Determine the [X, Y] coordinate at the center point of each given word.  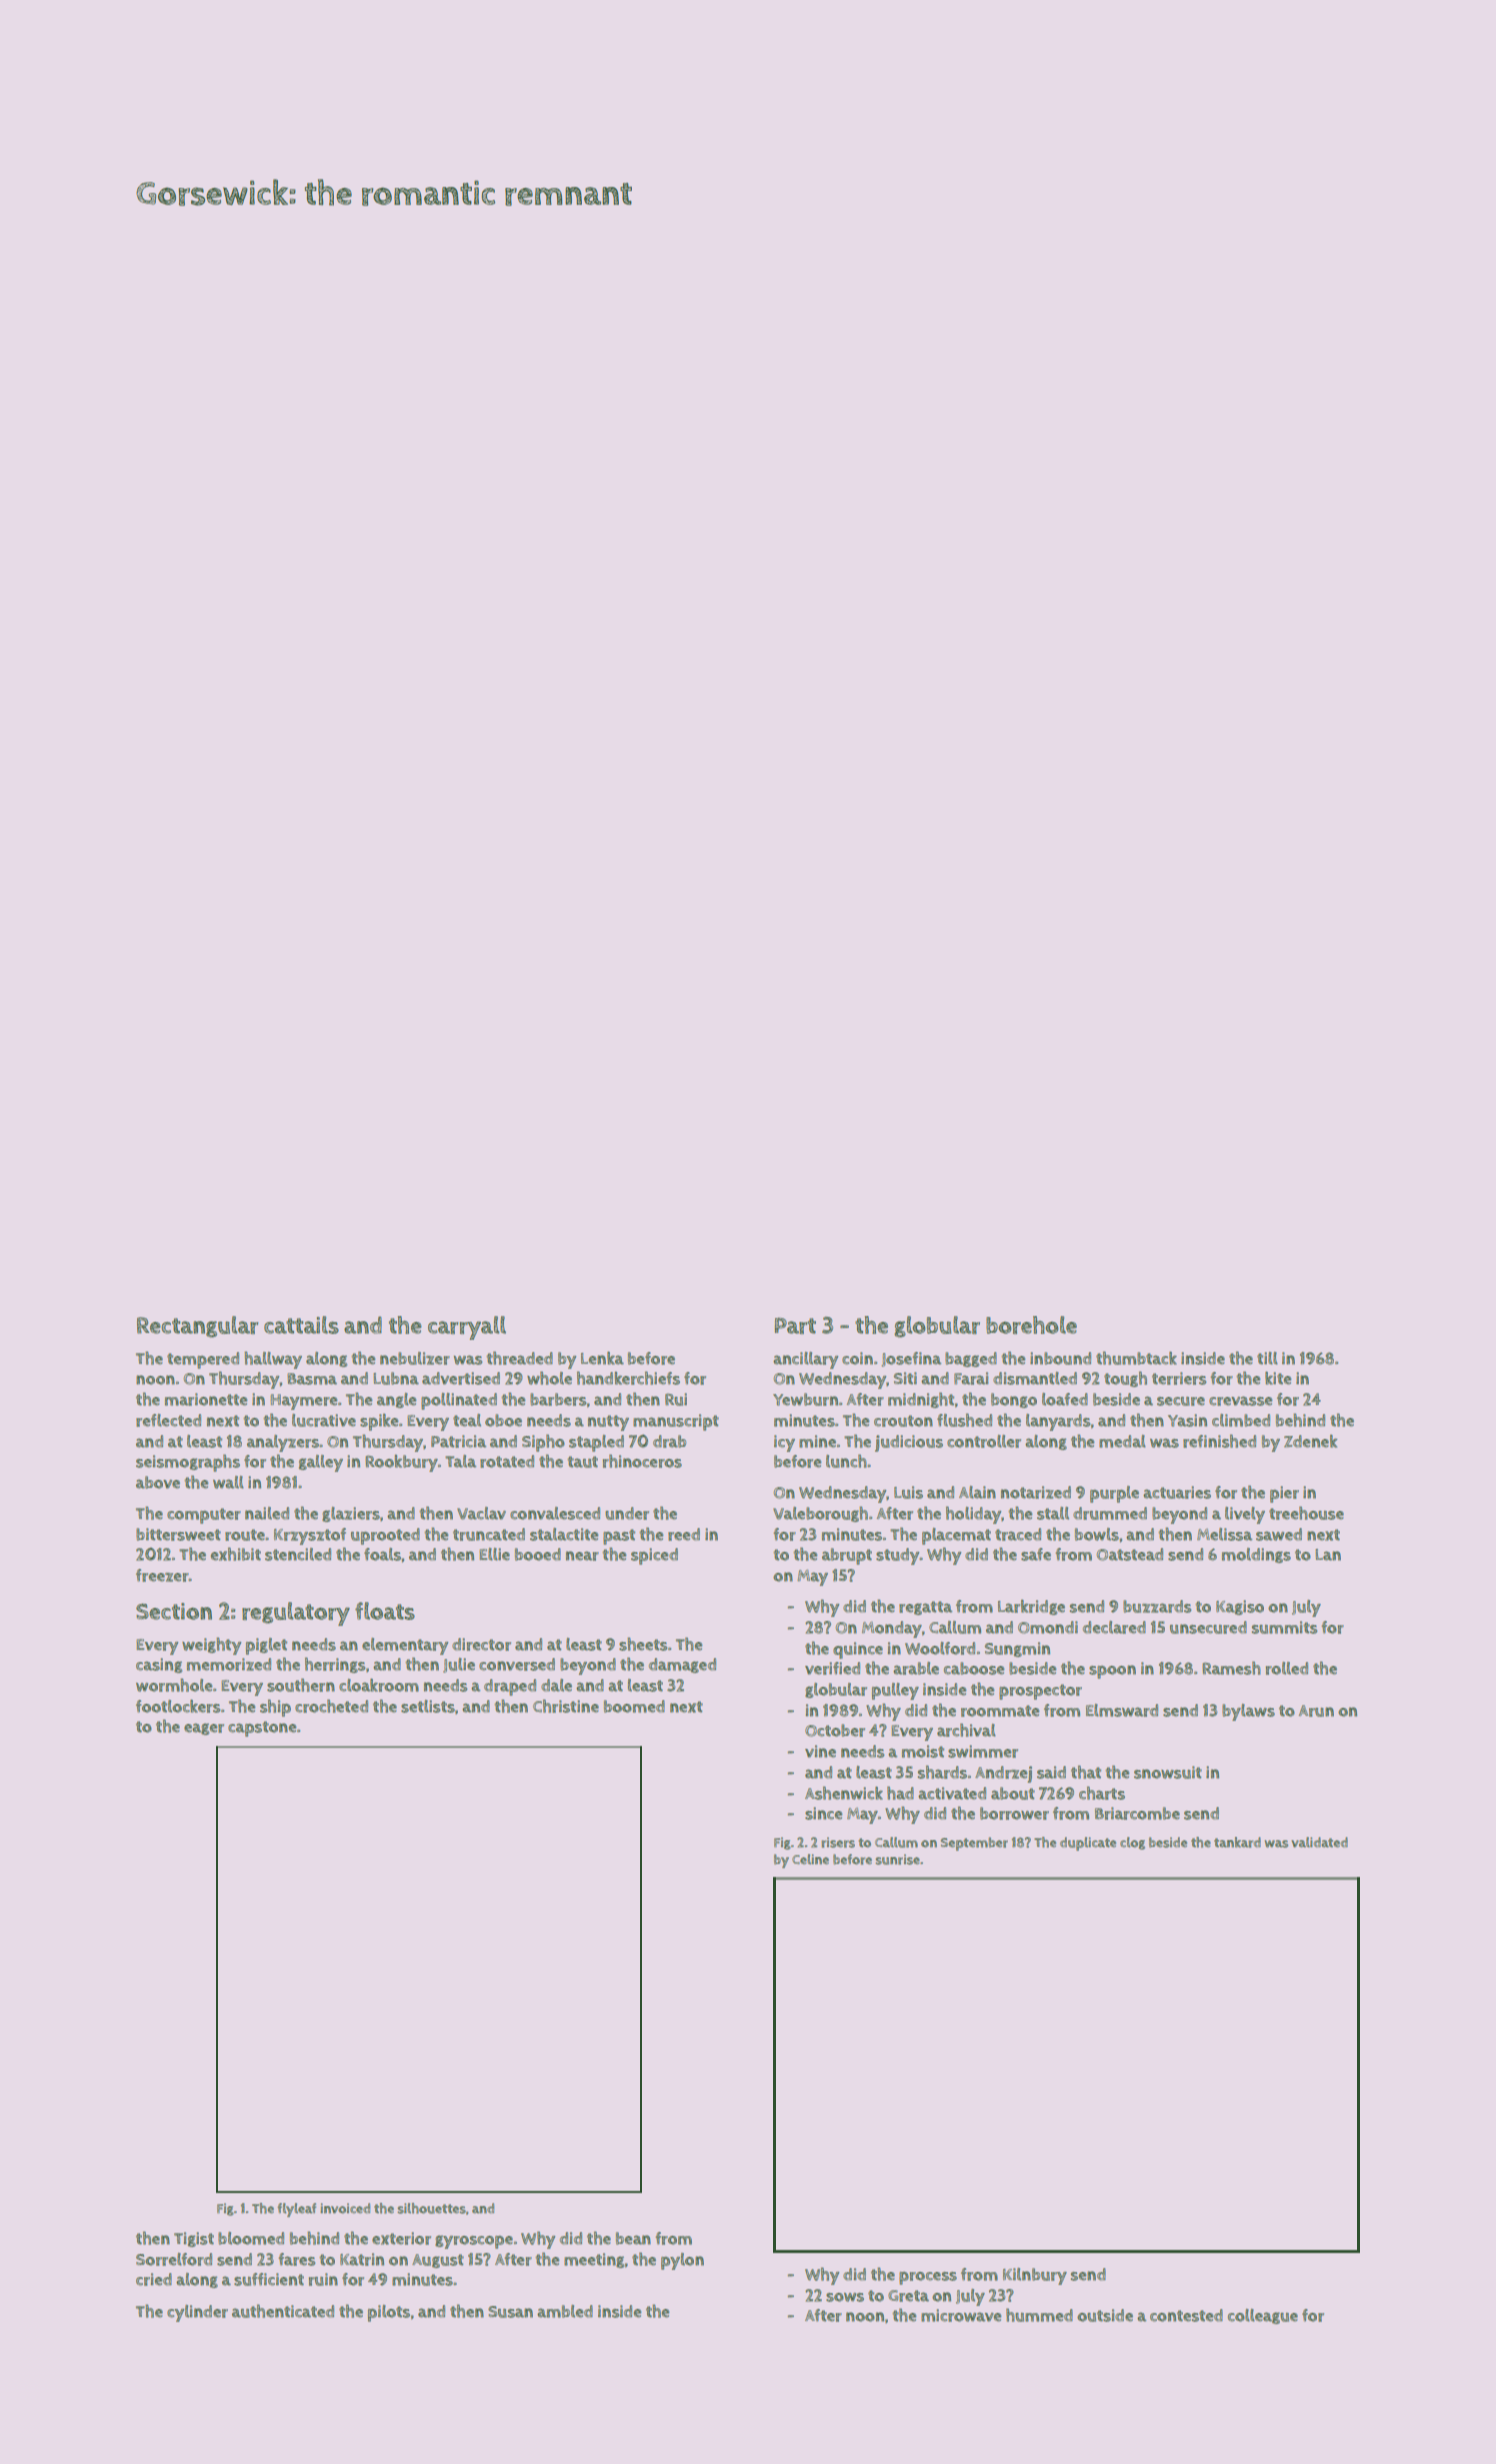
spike [379, 1422]
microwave [961, 2315]
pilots [389, 2313]
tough [1125, 1379]
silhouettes [431, 2208]
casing [159, 1665]
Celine [810, 1859]
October [835, 1730]
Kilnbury [1035, 2276]
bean [633, 2238]
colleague [1263, 2316]
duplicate [1088, 1844]
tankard [1237, 1842]
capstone [262, 1729]
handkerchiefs [628, 1378]
